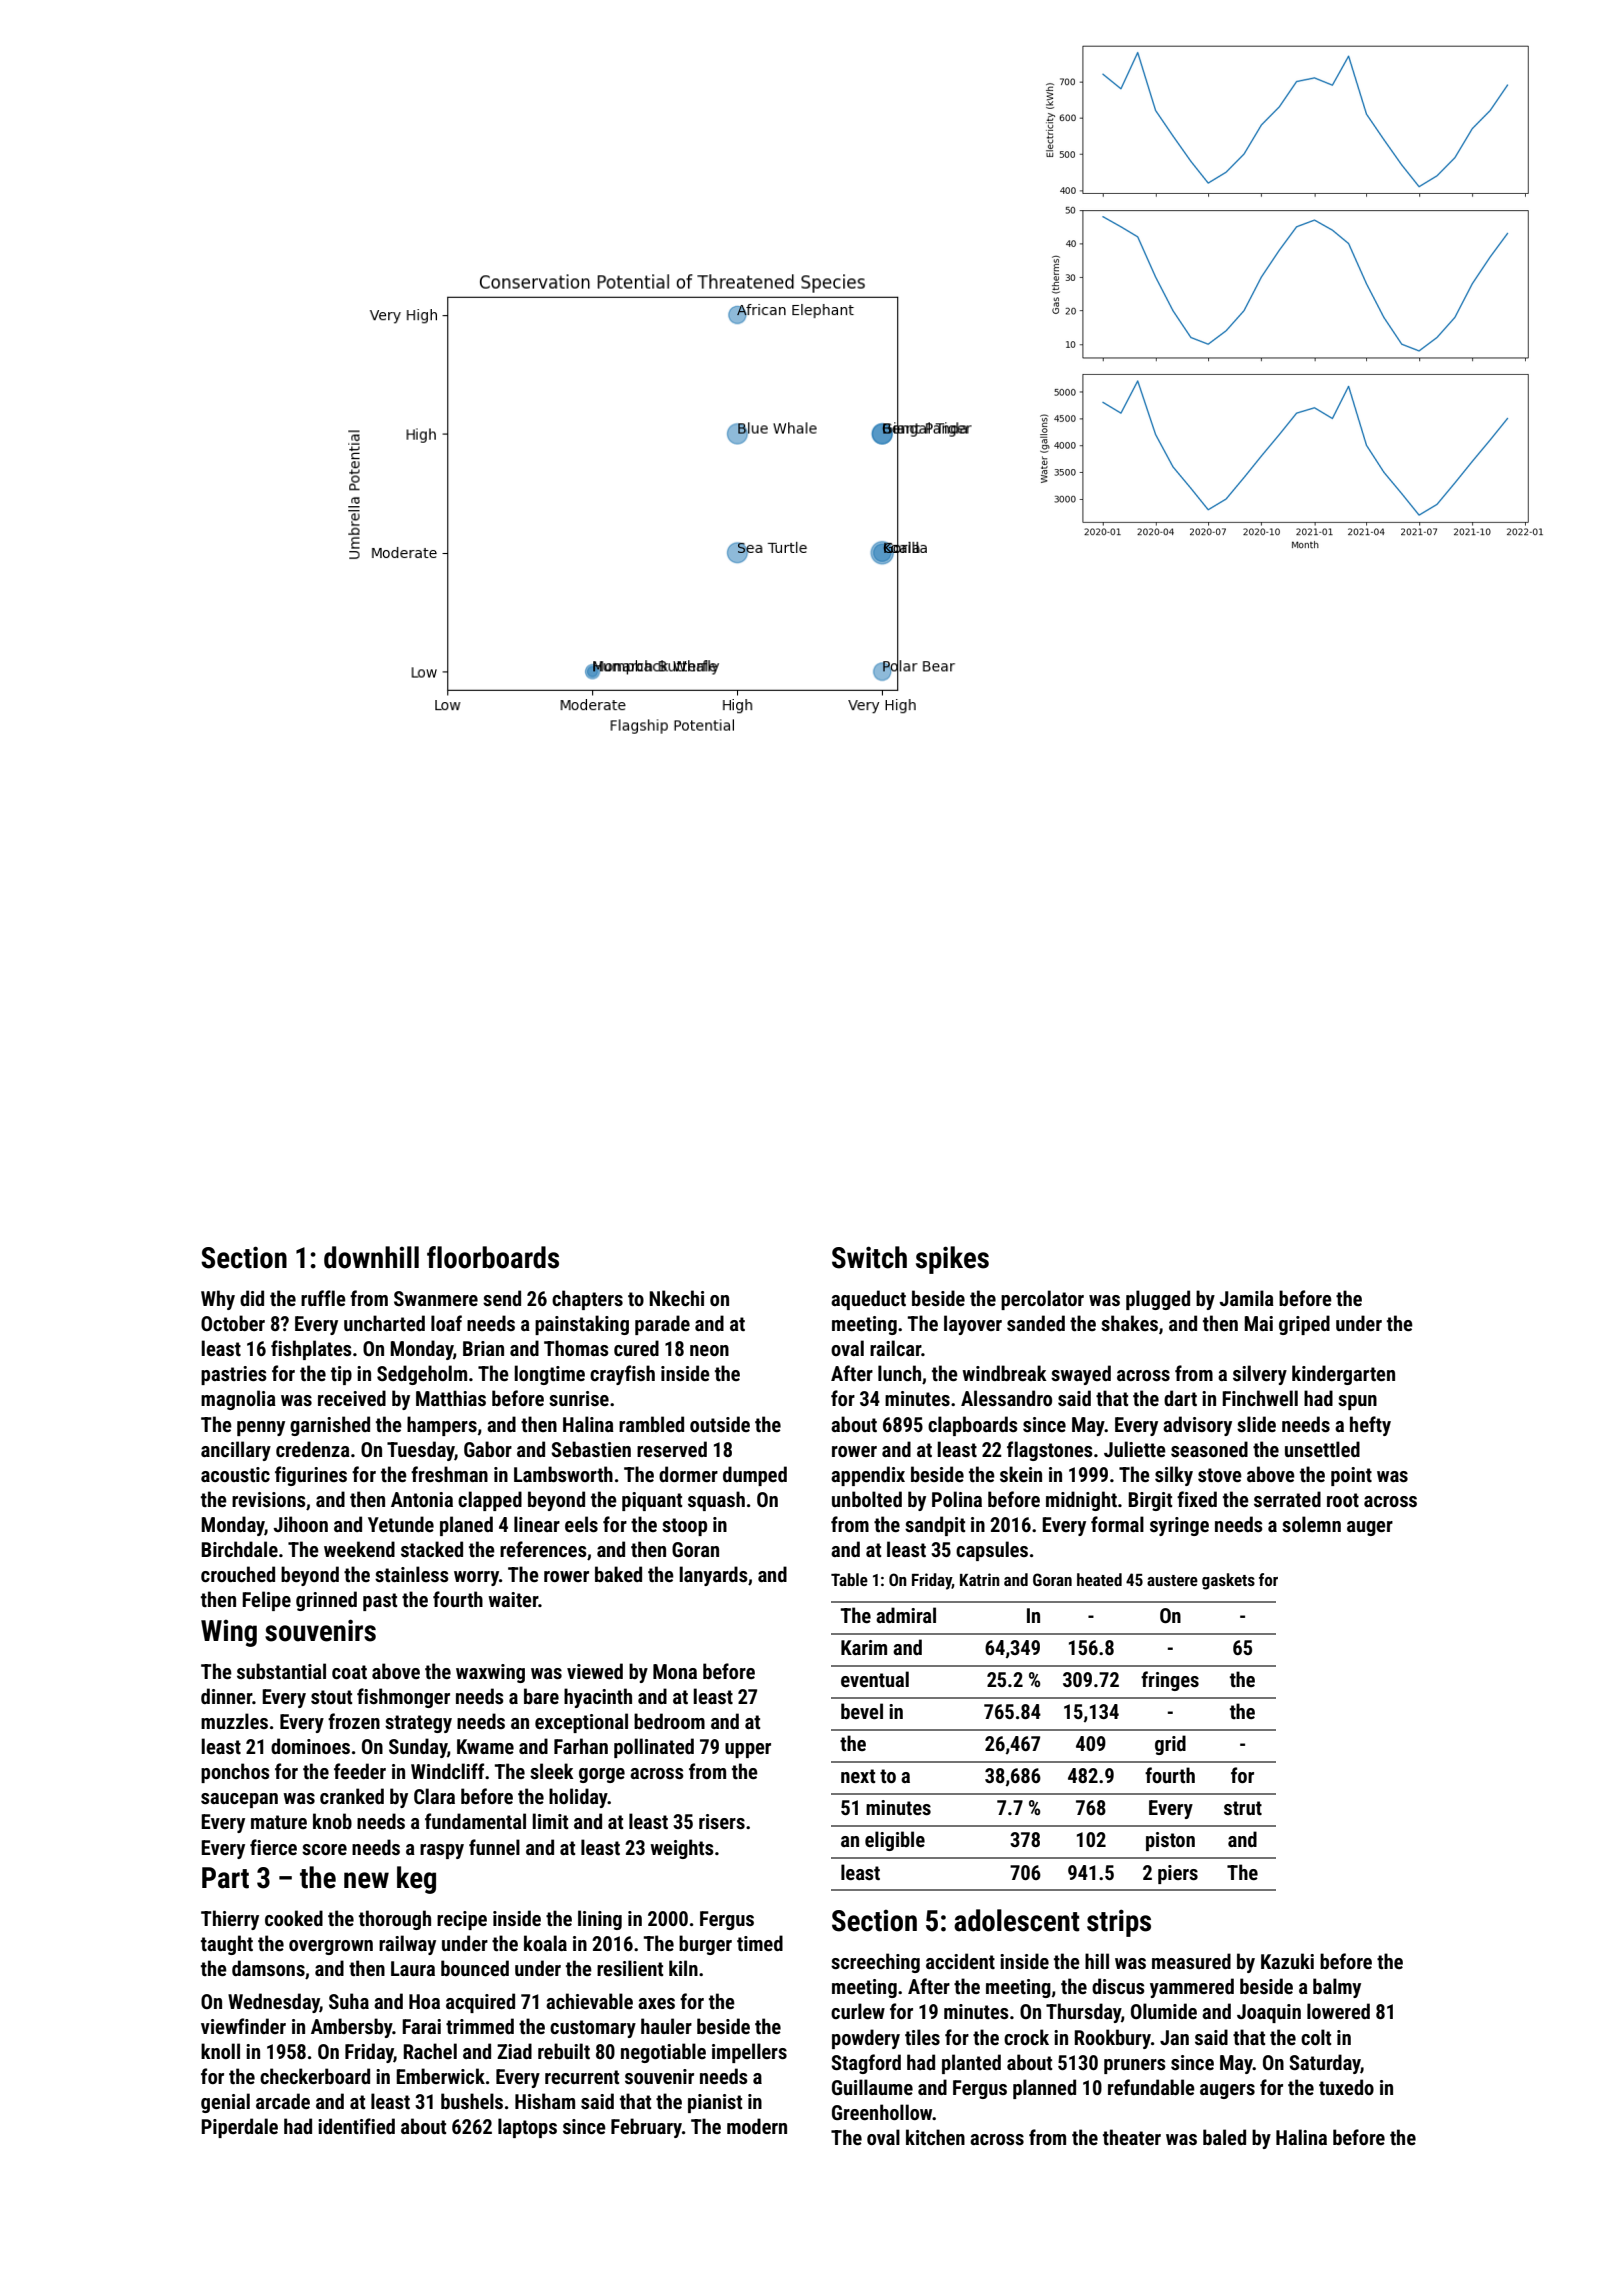  Describe the element at coordinates (436, 1298) in the screenshot. I see `Swanmere` at that location.
